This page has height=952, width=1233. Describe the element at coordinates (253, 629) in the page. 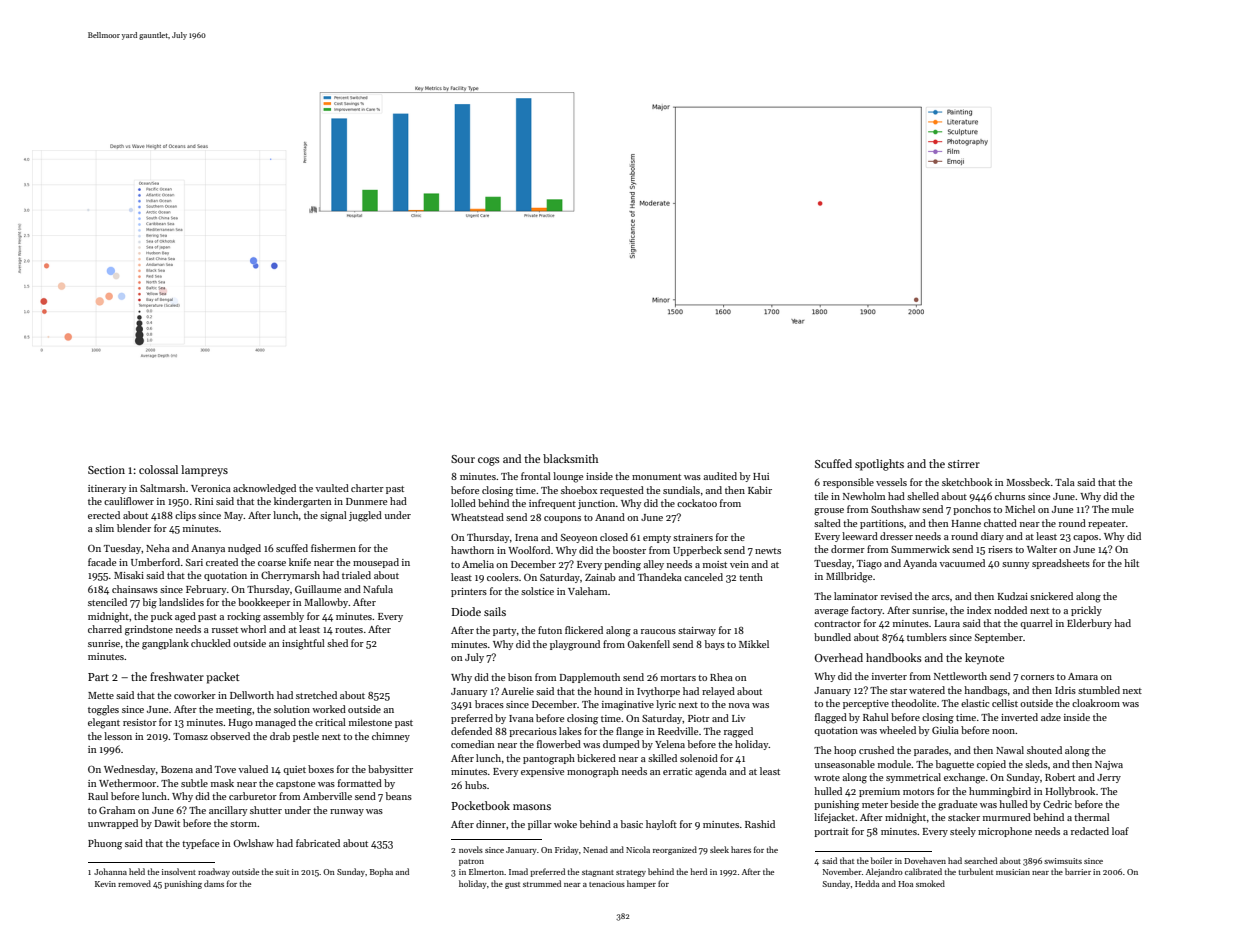

I see `whorl` at that location.
